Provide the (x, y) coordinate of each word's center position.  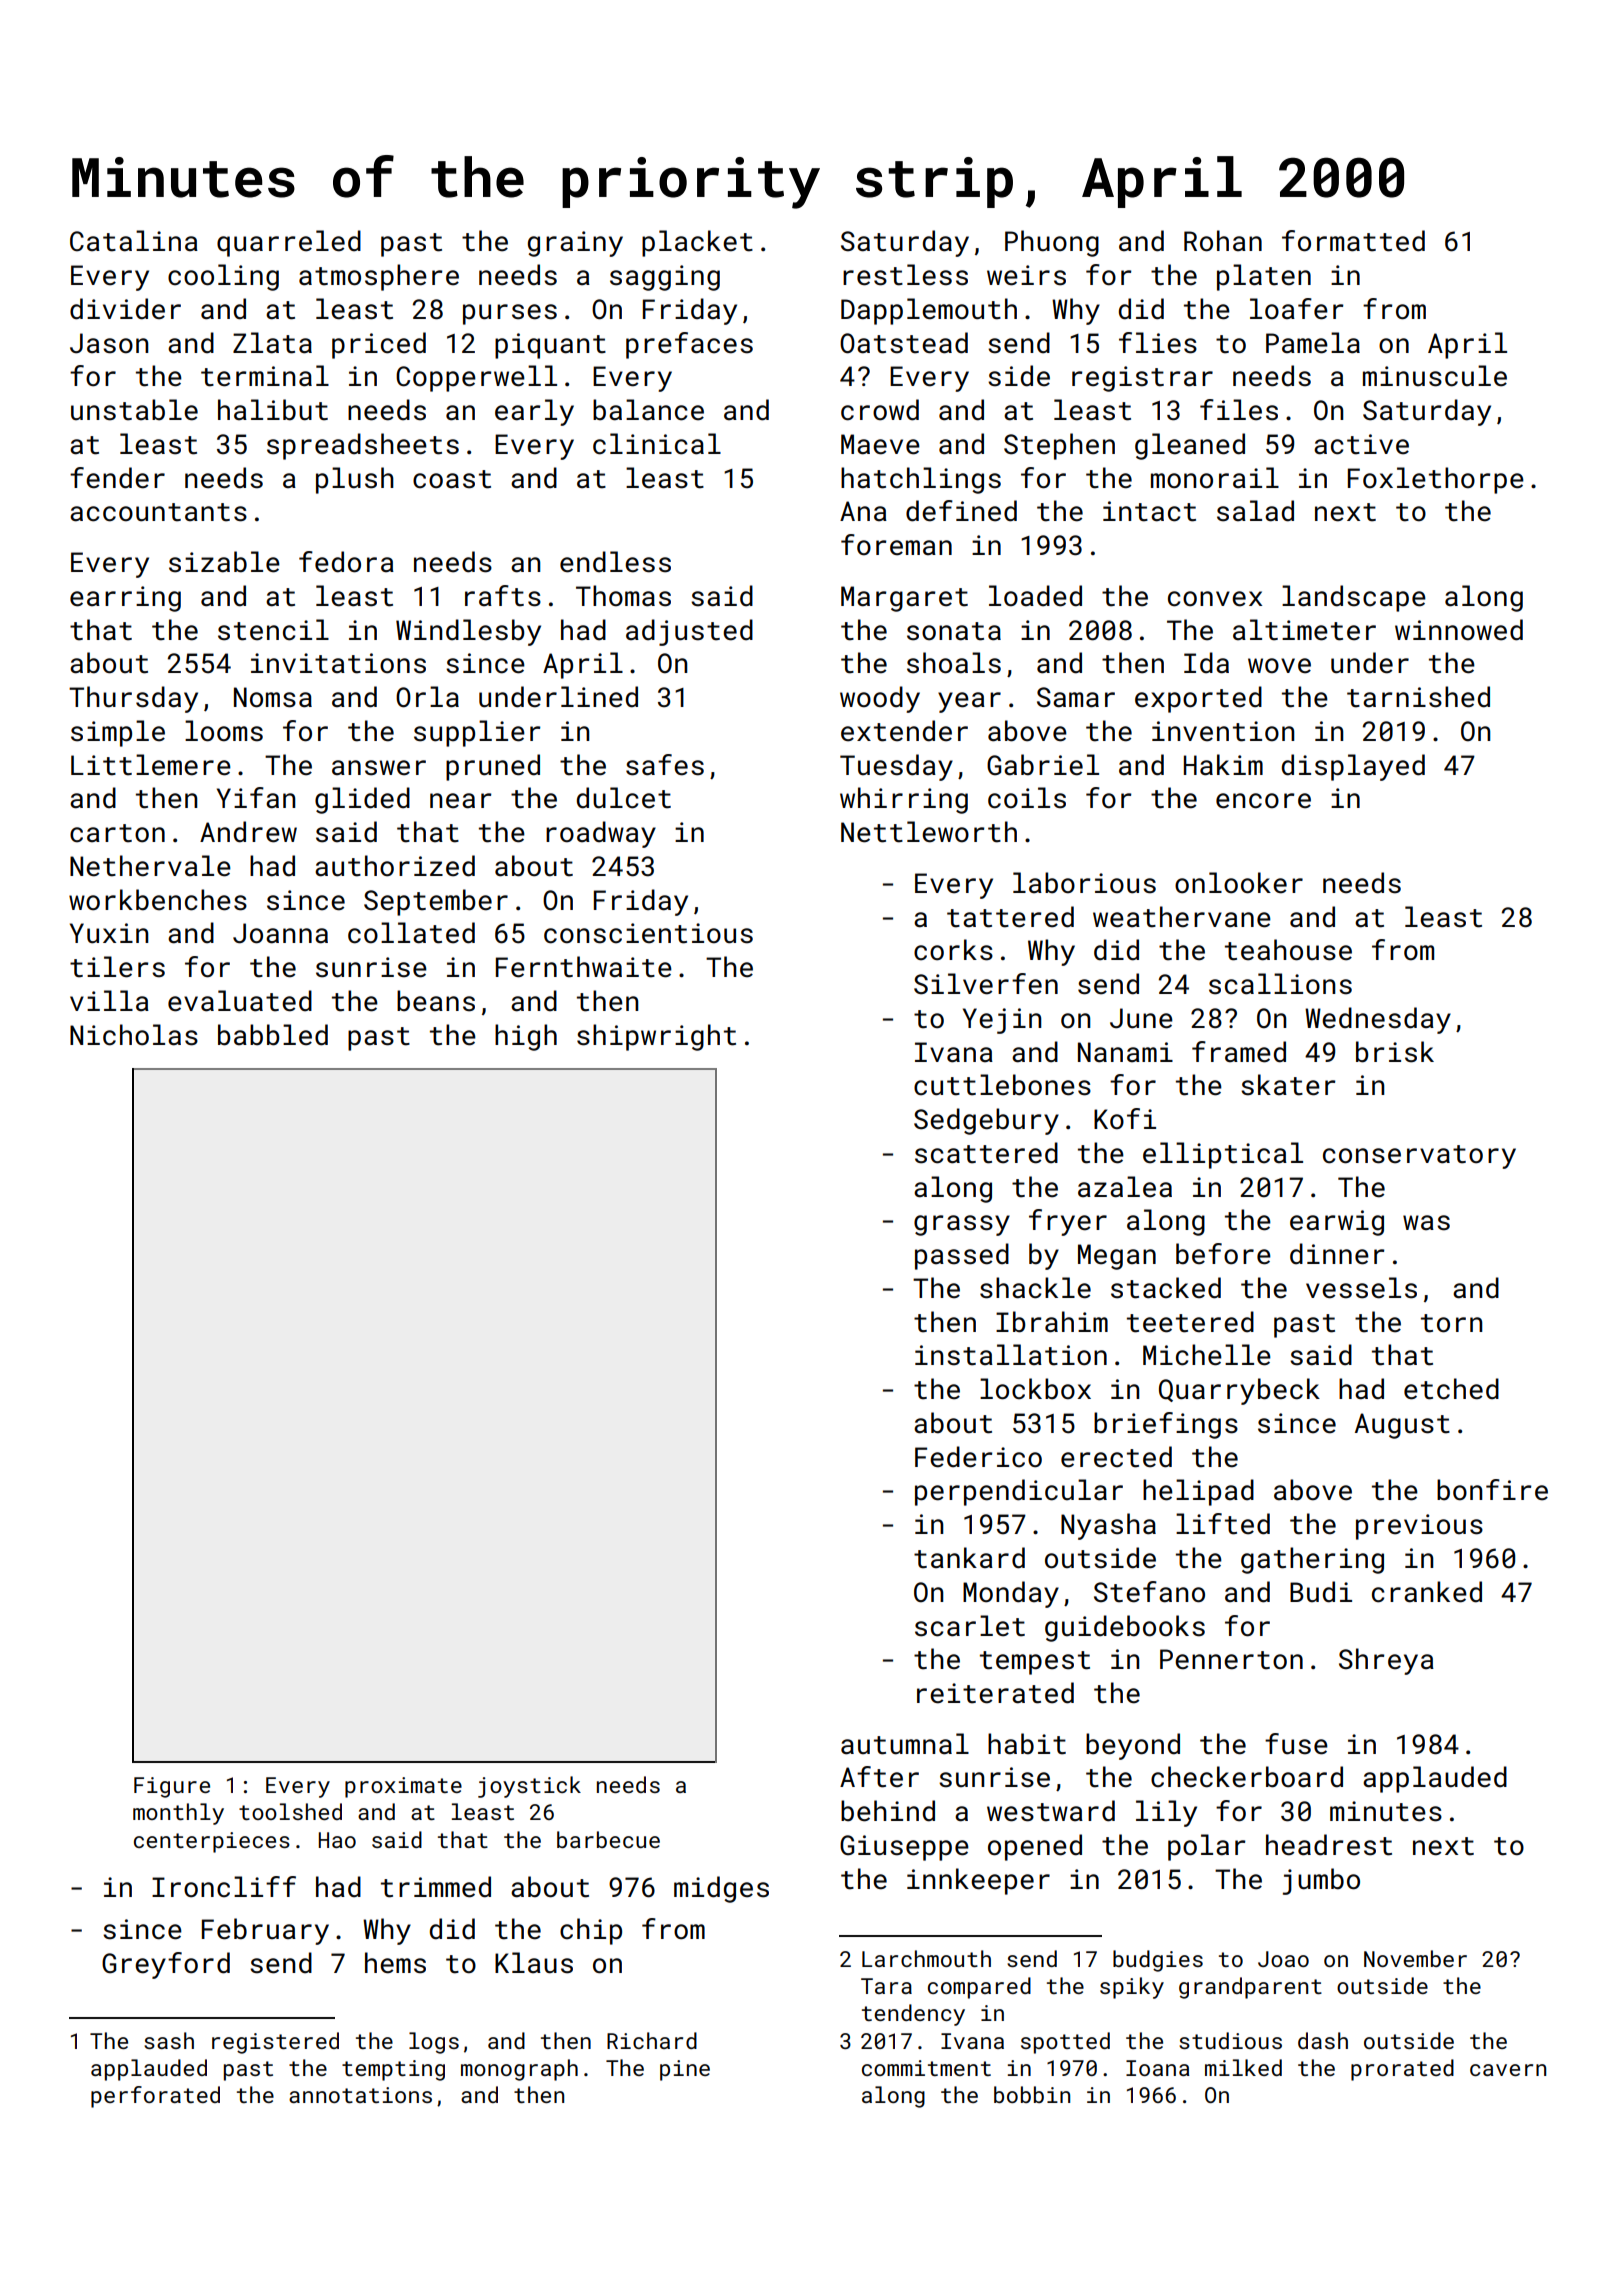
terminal (265, 376)
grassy (962, 1225)
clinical (657, 444)
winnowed (1459, 630)
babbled (273, 1035)
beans (436, 1001)
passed (962, 1256)
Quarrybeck (1239, 1391)
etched (1451, 1389)
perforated (155, 2097)
